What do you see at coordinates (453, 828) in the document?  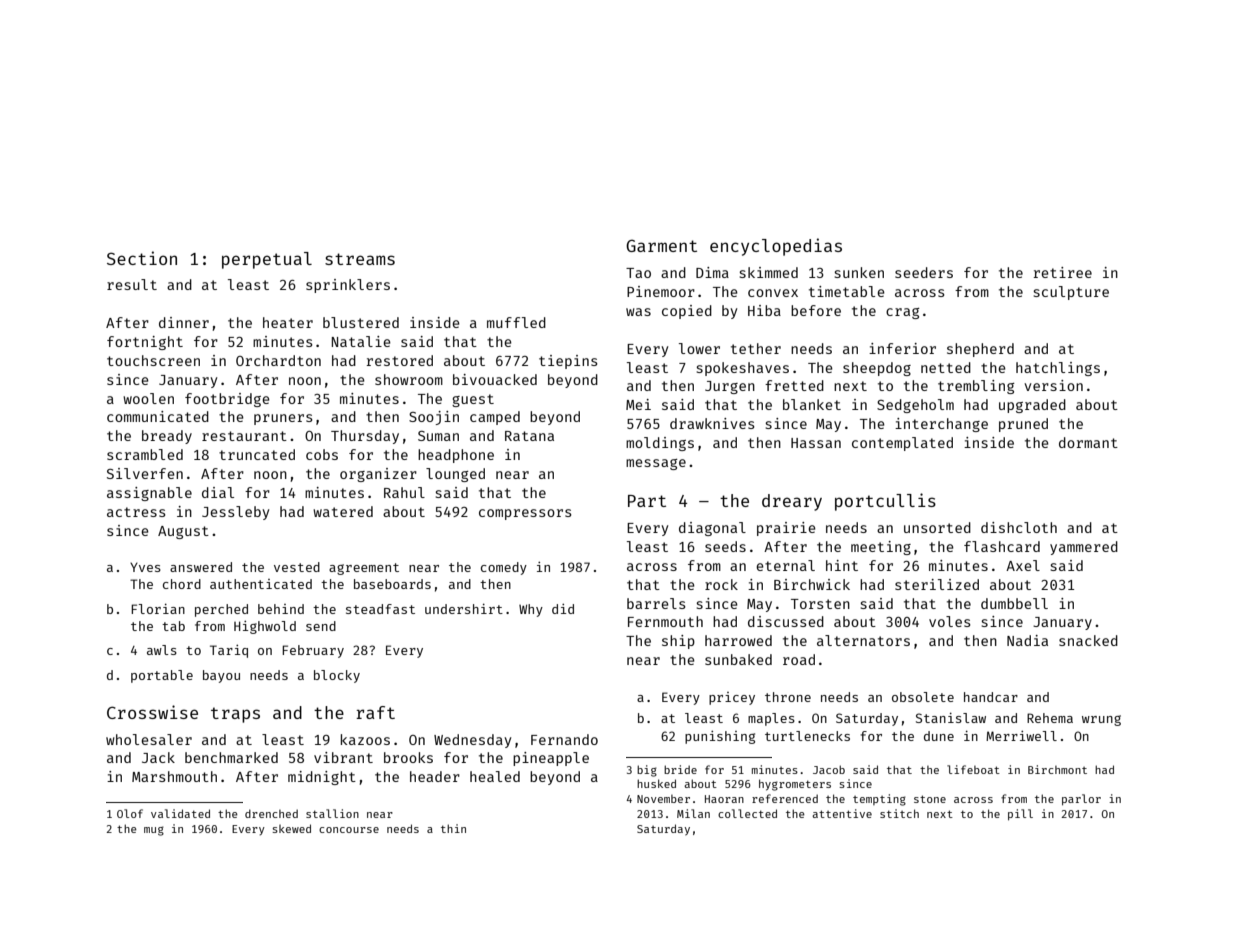 I see `thin` at bounding box center [453, 828].
